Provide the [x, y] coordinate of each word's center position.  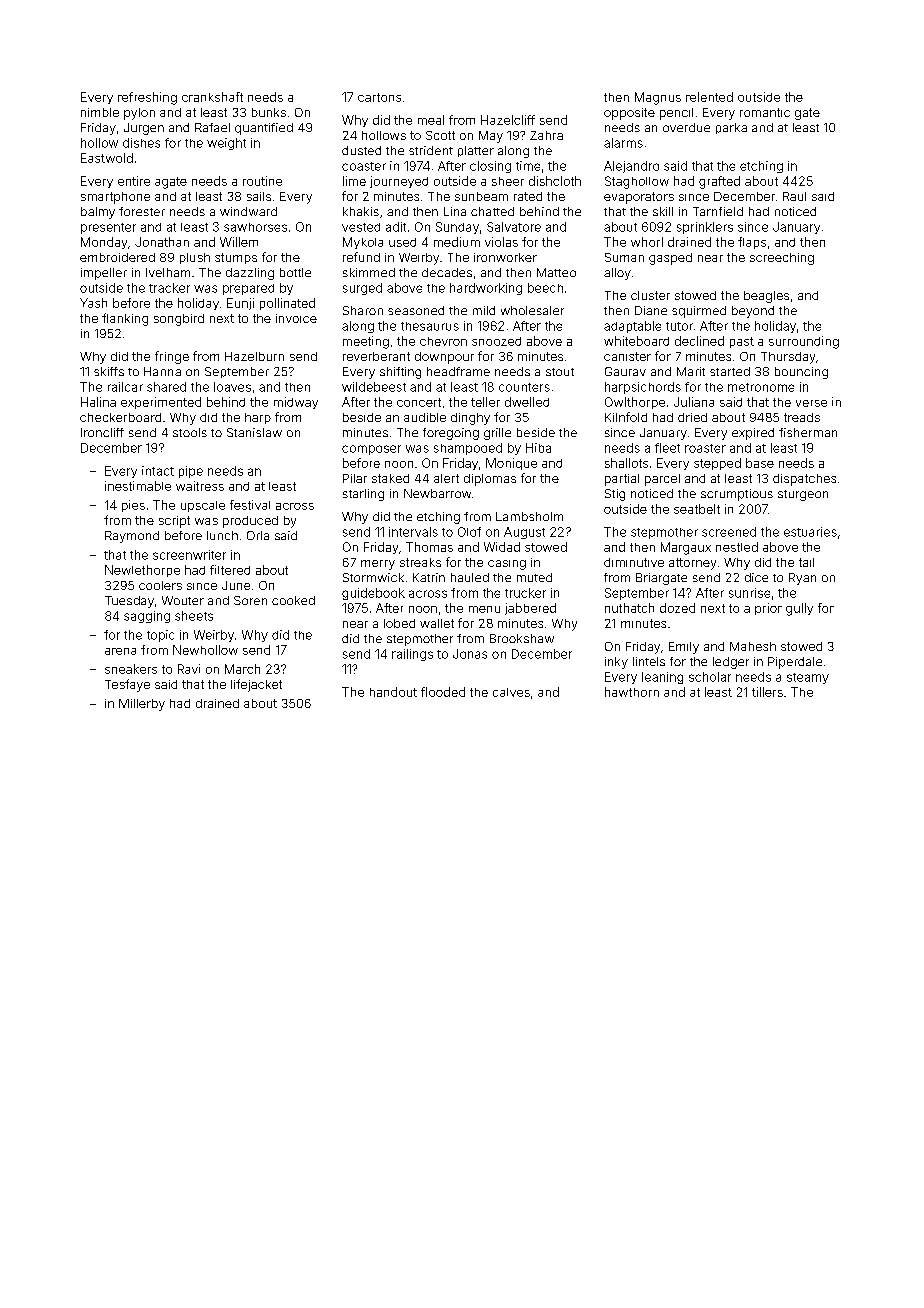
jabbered [530, 609]
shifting [400, 373]
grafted [719, 182]
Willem [239, 242]
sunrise [749, 593]
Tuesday [129, 602]
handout [393, 692]
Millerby [142, 705]
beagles [766, 297]
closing [490, 167]
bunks [269, 112]
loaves [232, 387]
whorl [647, 242]
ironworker [505, 257]
